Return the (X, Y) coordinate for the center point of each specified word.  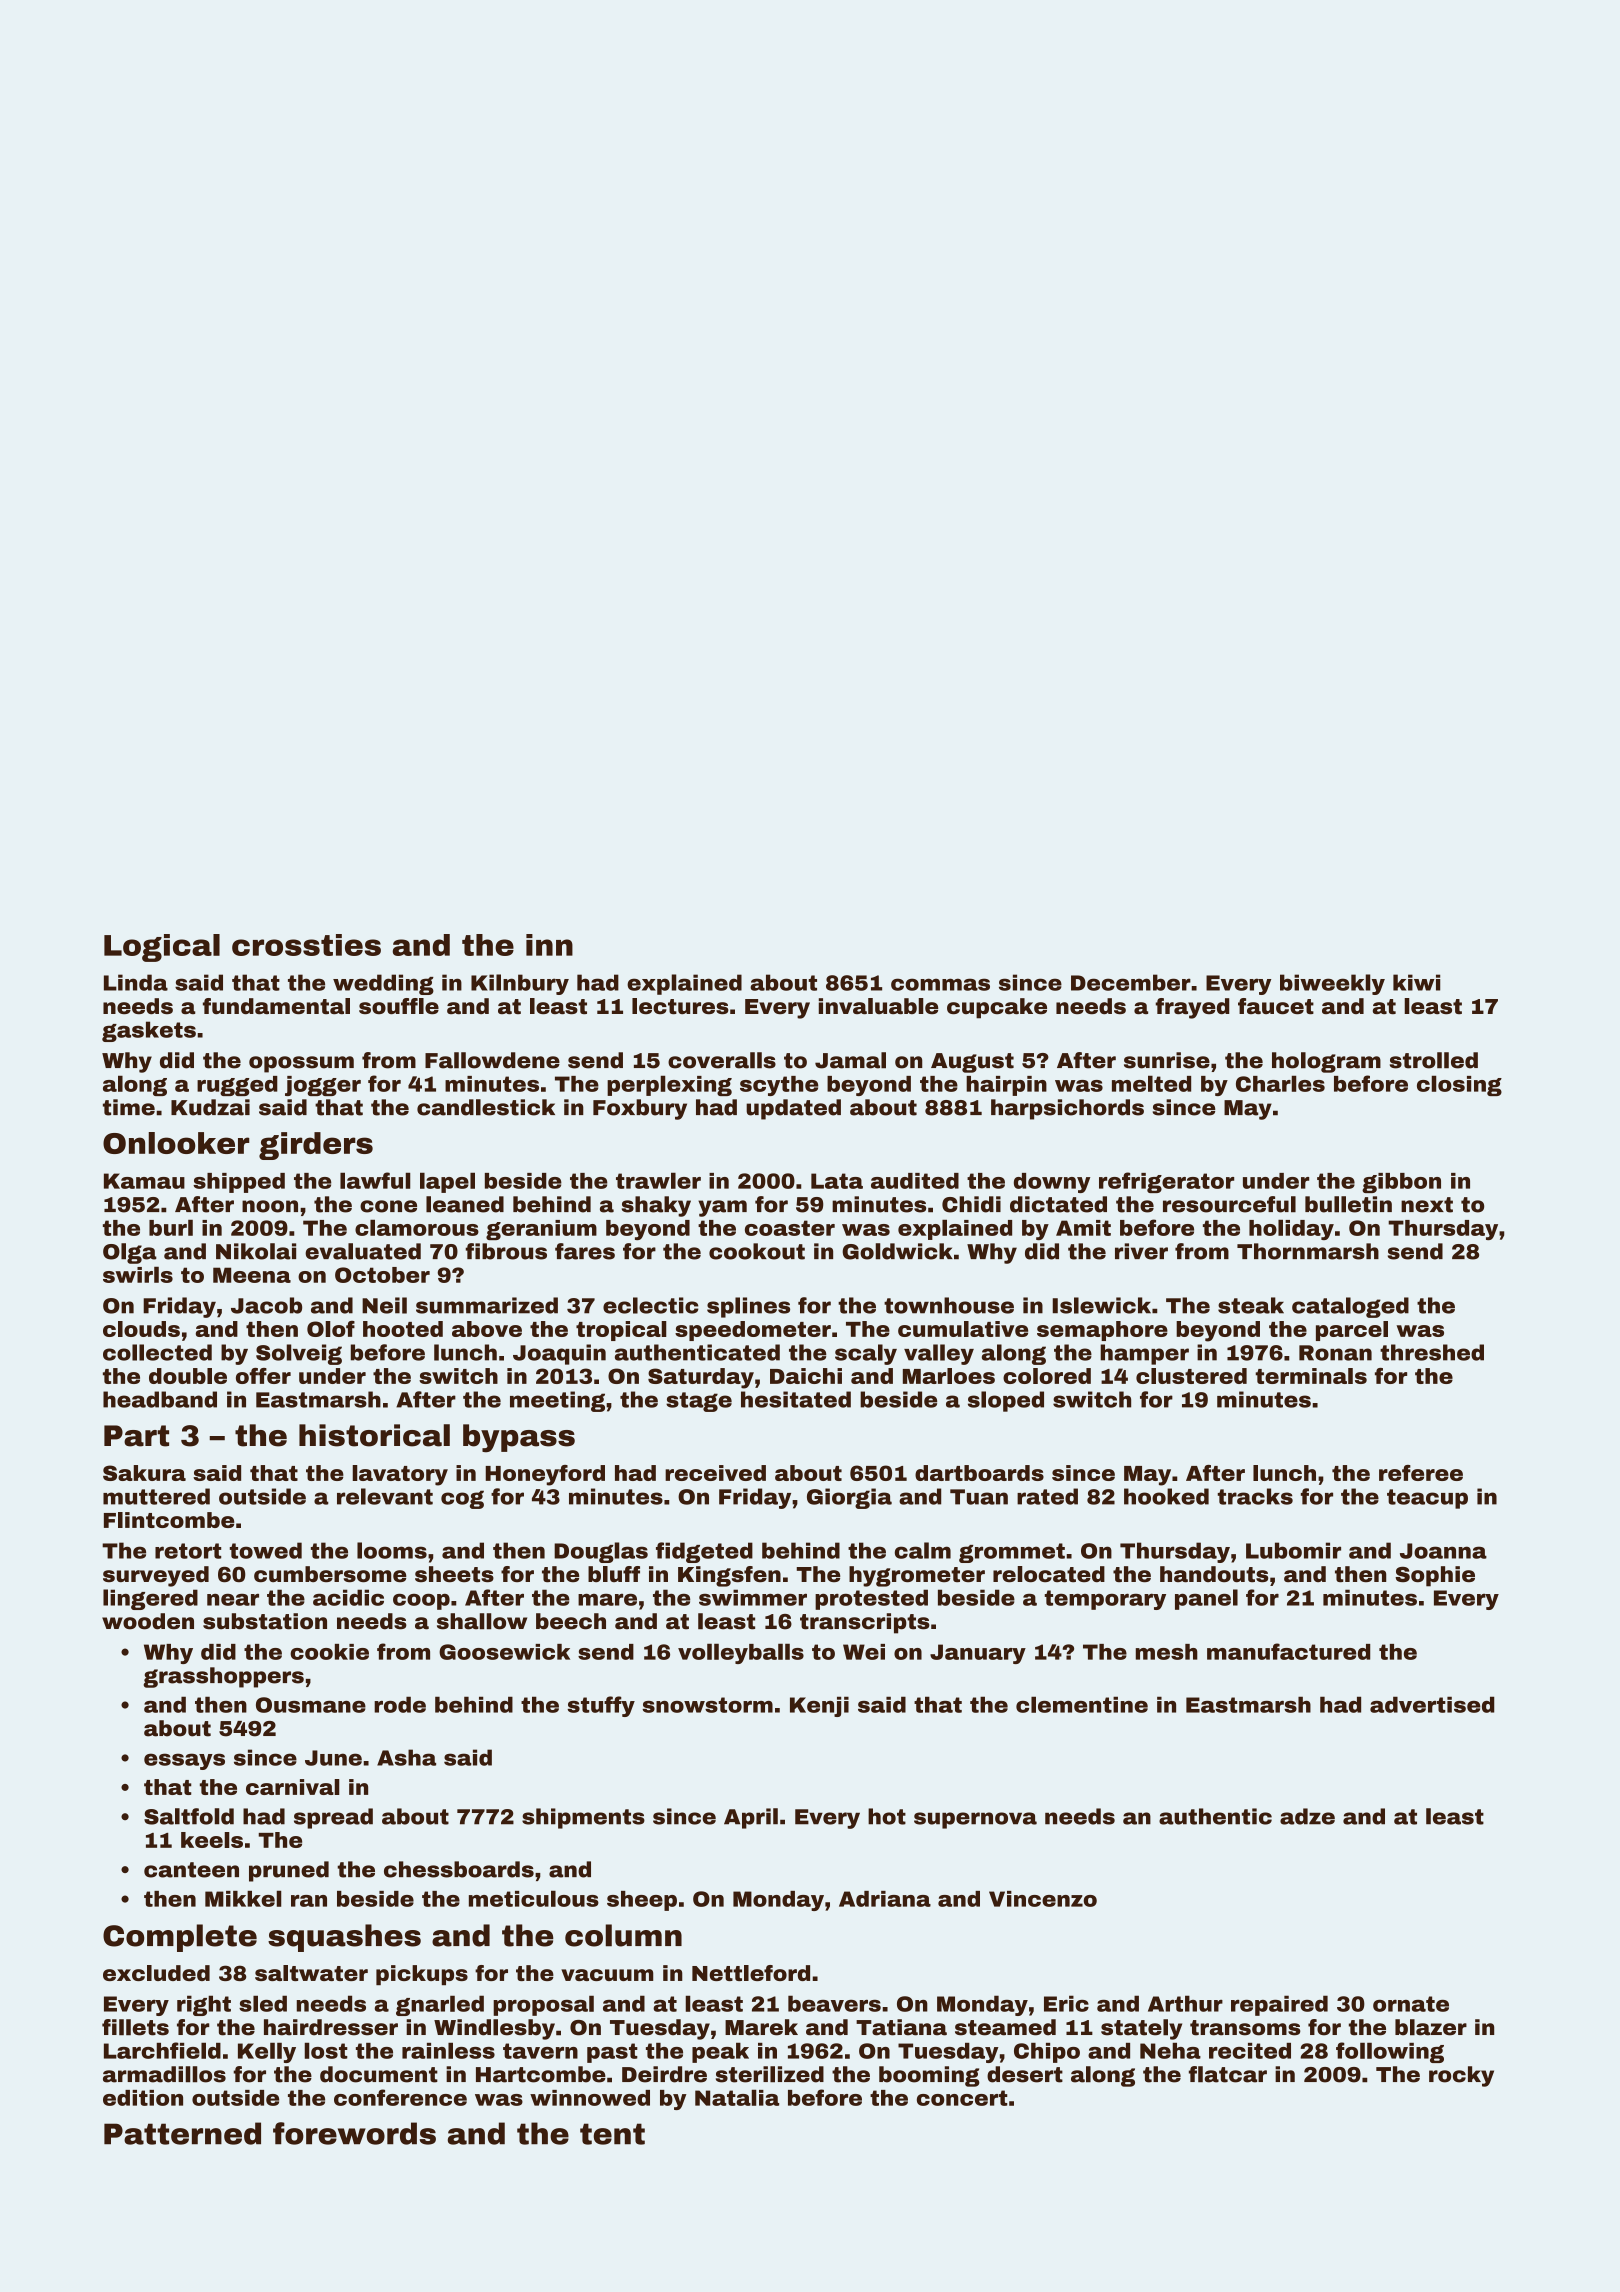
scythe (779, 1086)
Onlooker (176, 1143)
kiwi (1416, 982)
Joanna (1443, 1551)
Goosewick (504, 1652)
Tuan (979, 1497)
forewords (354, 2133)
